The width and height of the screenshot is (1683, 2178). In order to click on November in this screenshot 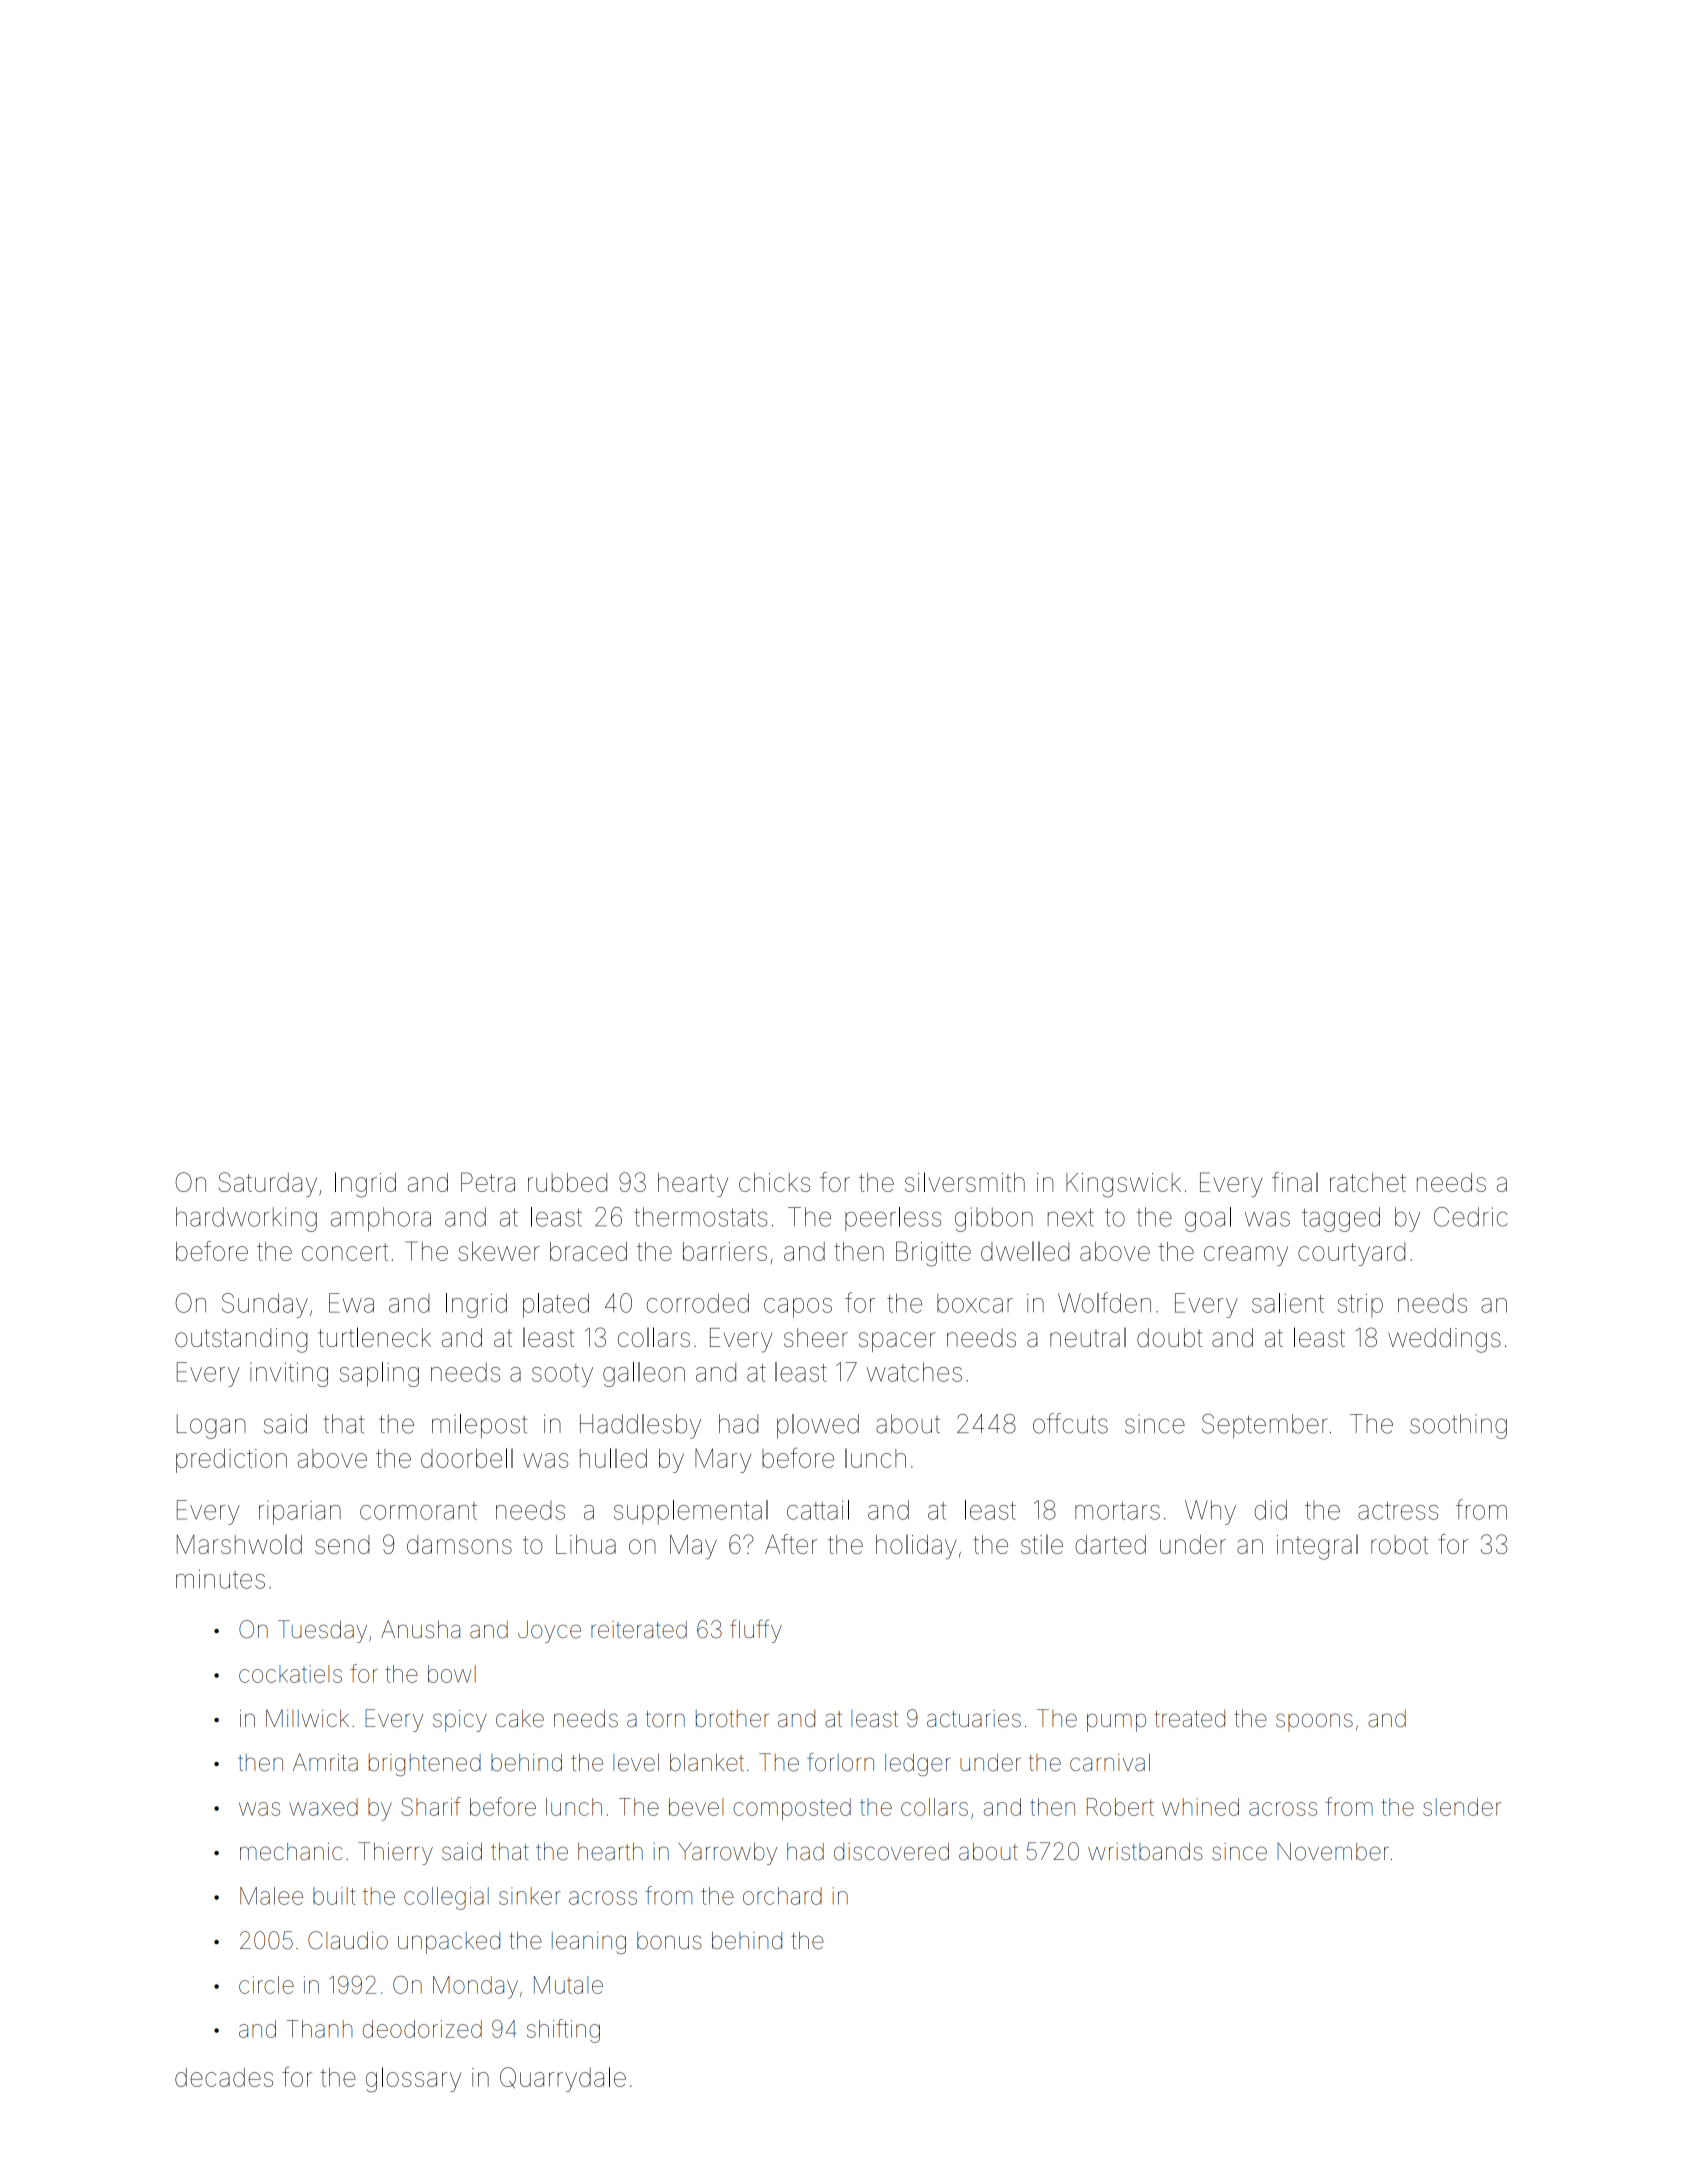, I will do `click(1333, 1851)`.
